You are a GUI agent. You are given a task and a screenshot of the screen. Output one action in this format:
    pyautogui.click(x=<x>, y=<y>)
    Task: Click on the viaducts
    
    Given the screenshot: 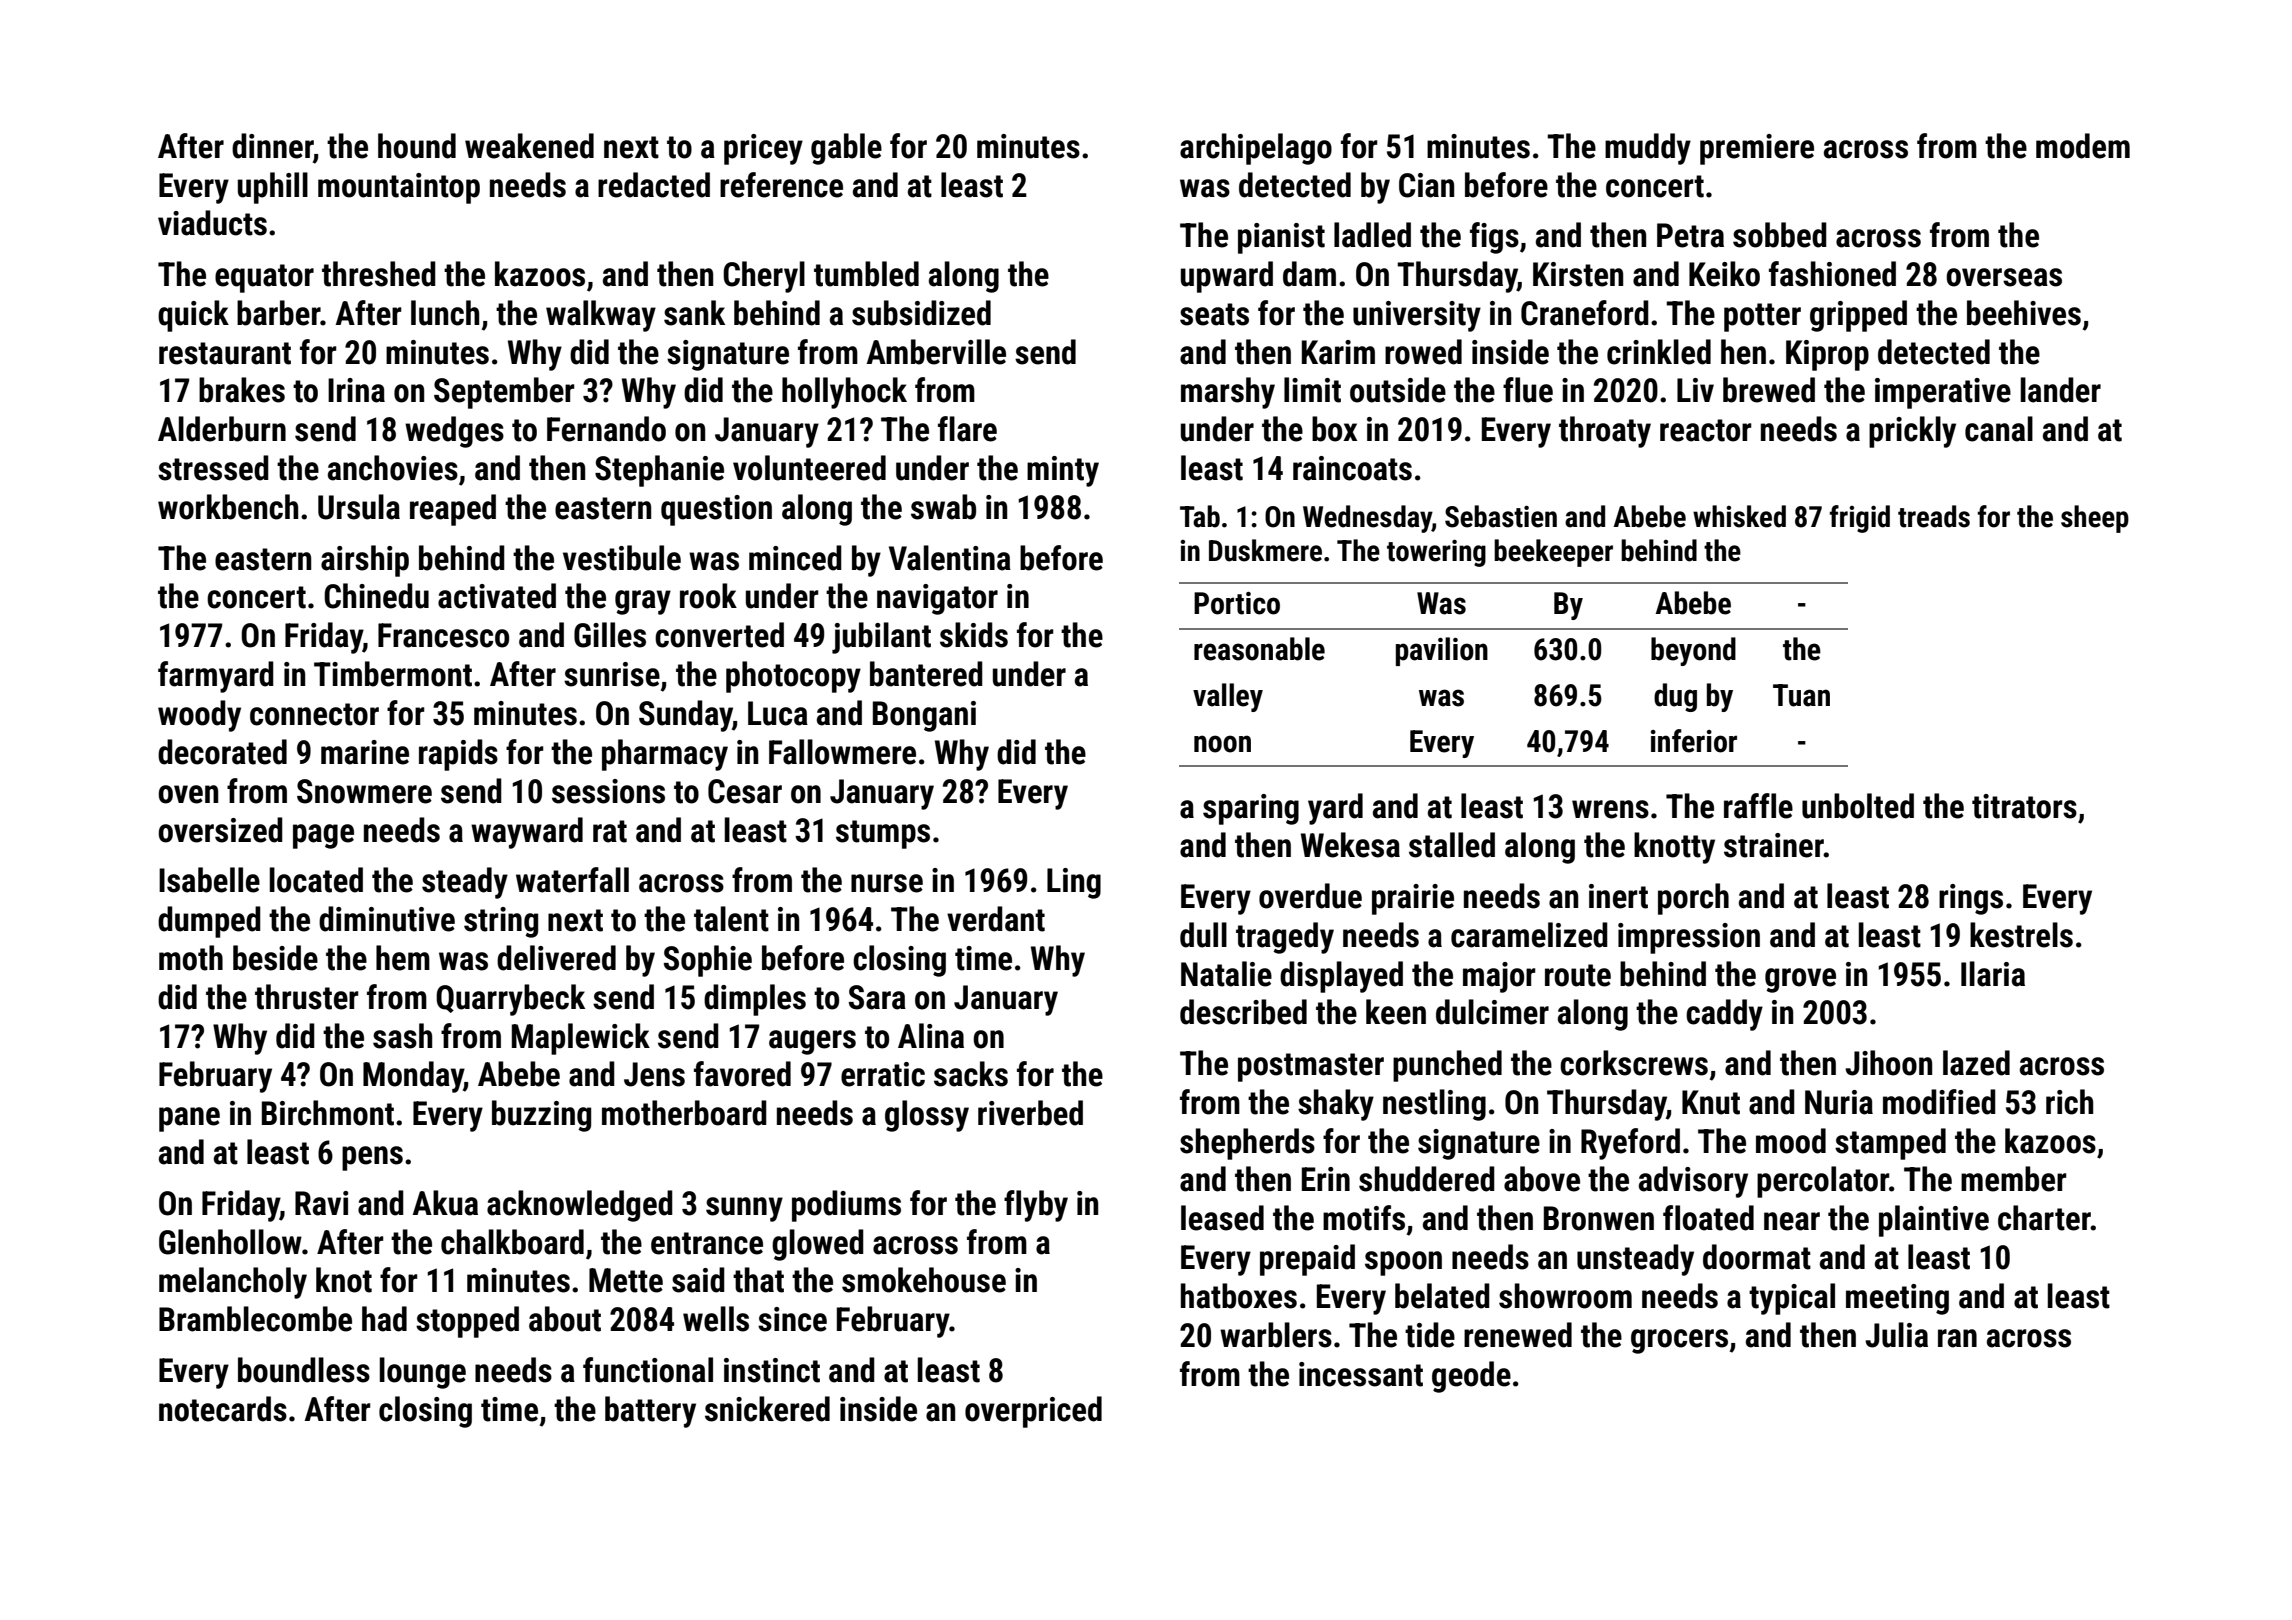 What is the action you would take?
    pyautogui.click(x=212, y=223)
